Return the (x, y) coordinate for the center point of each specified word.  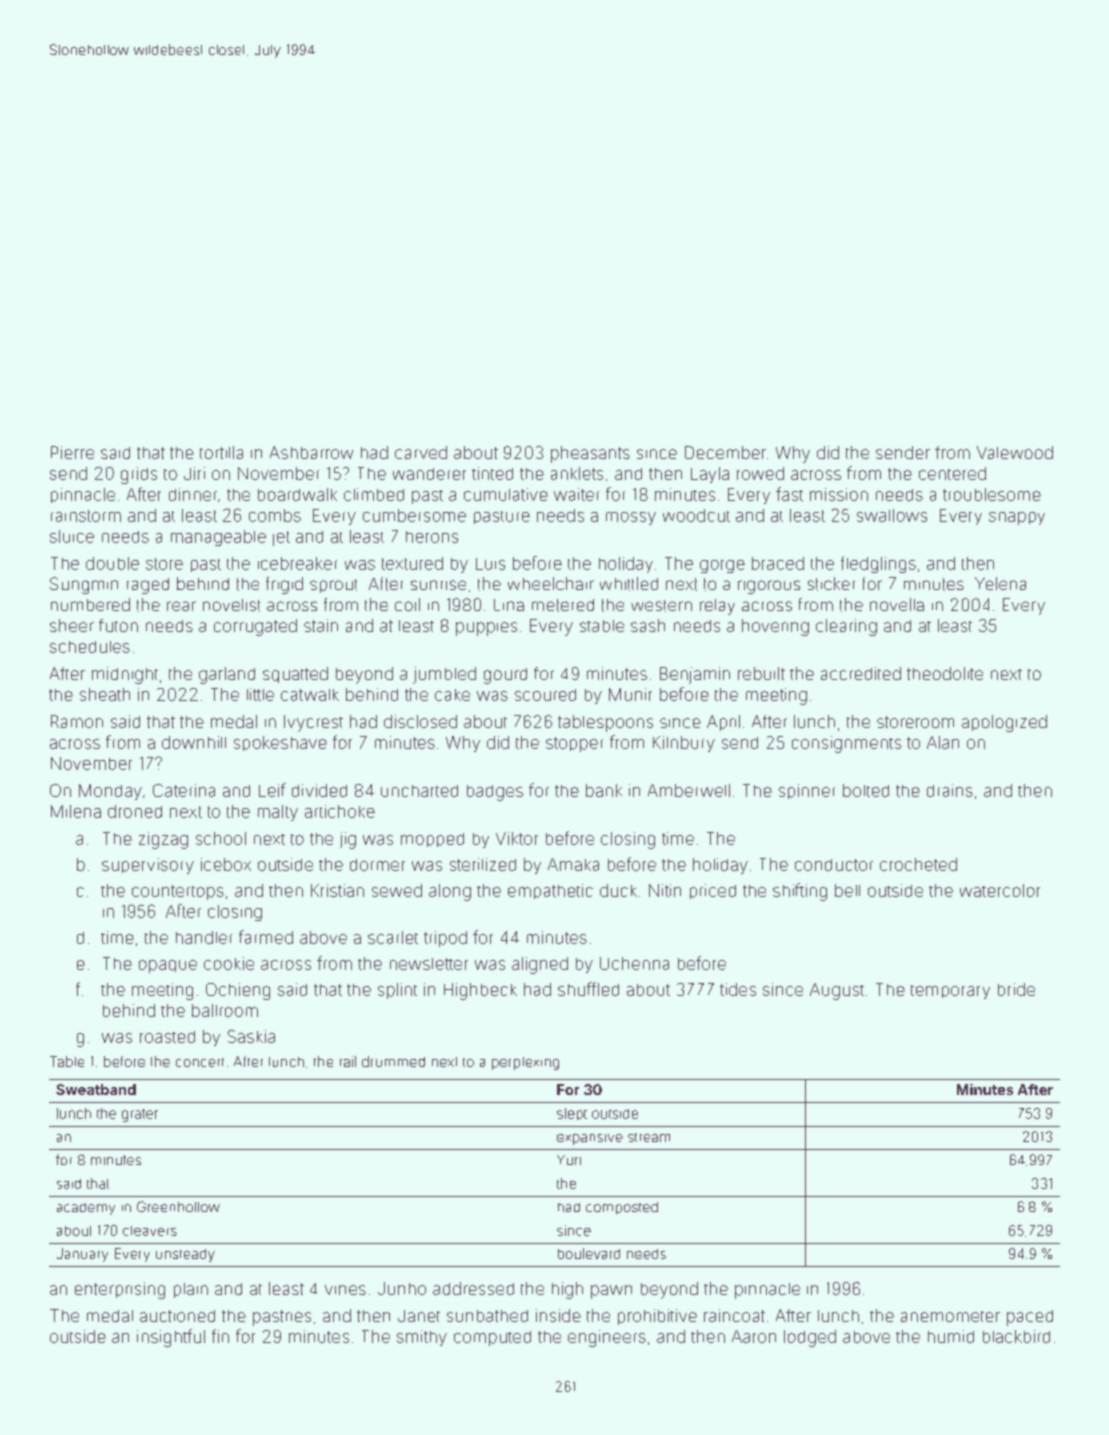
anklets (577, 473)
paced (1030, 1318)
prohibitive (657, 1317)
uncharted (419, 791)
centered (952, 473)
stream (649, 1137)
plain (191, 1290)
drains (950, 790)
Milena (76, 811)
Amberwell (689, 790)
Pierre (72, 452)
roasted (167, 1037)
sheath (105, 694)
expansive (590, 1139)
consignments (846, 744)
